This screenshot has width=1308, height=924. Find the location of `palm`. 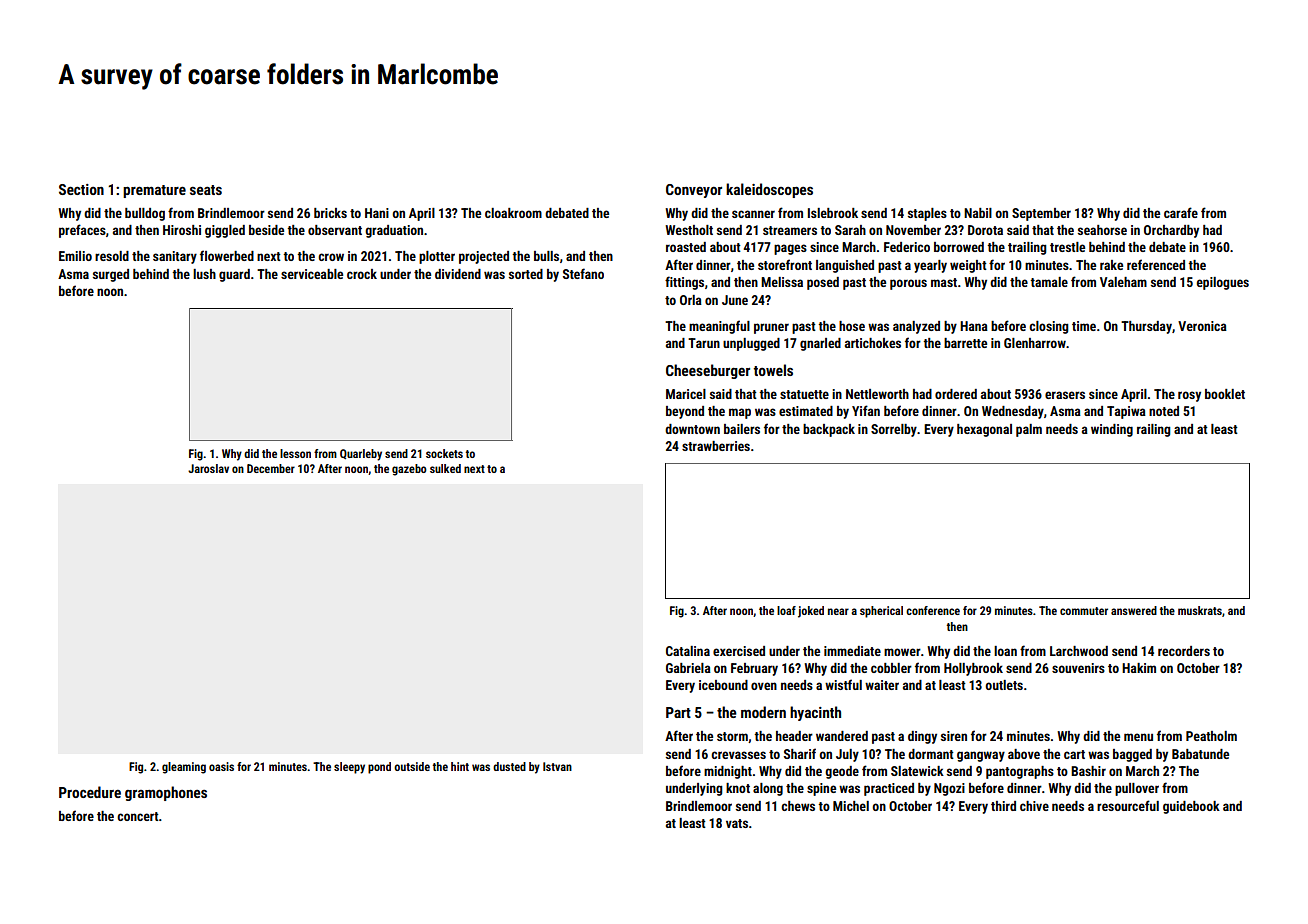

palm is located at coordinates (1029, 430).
